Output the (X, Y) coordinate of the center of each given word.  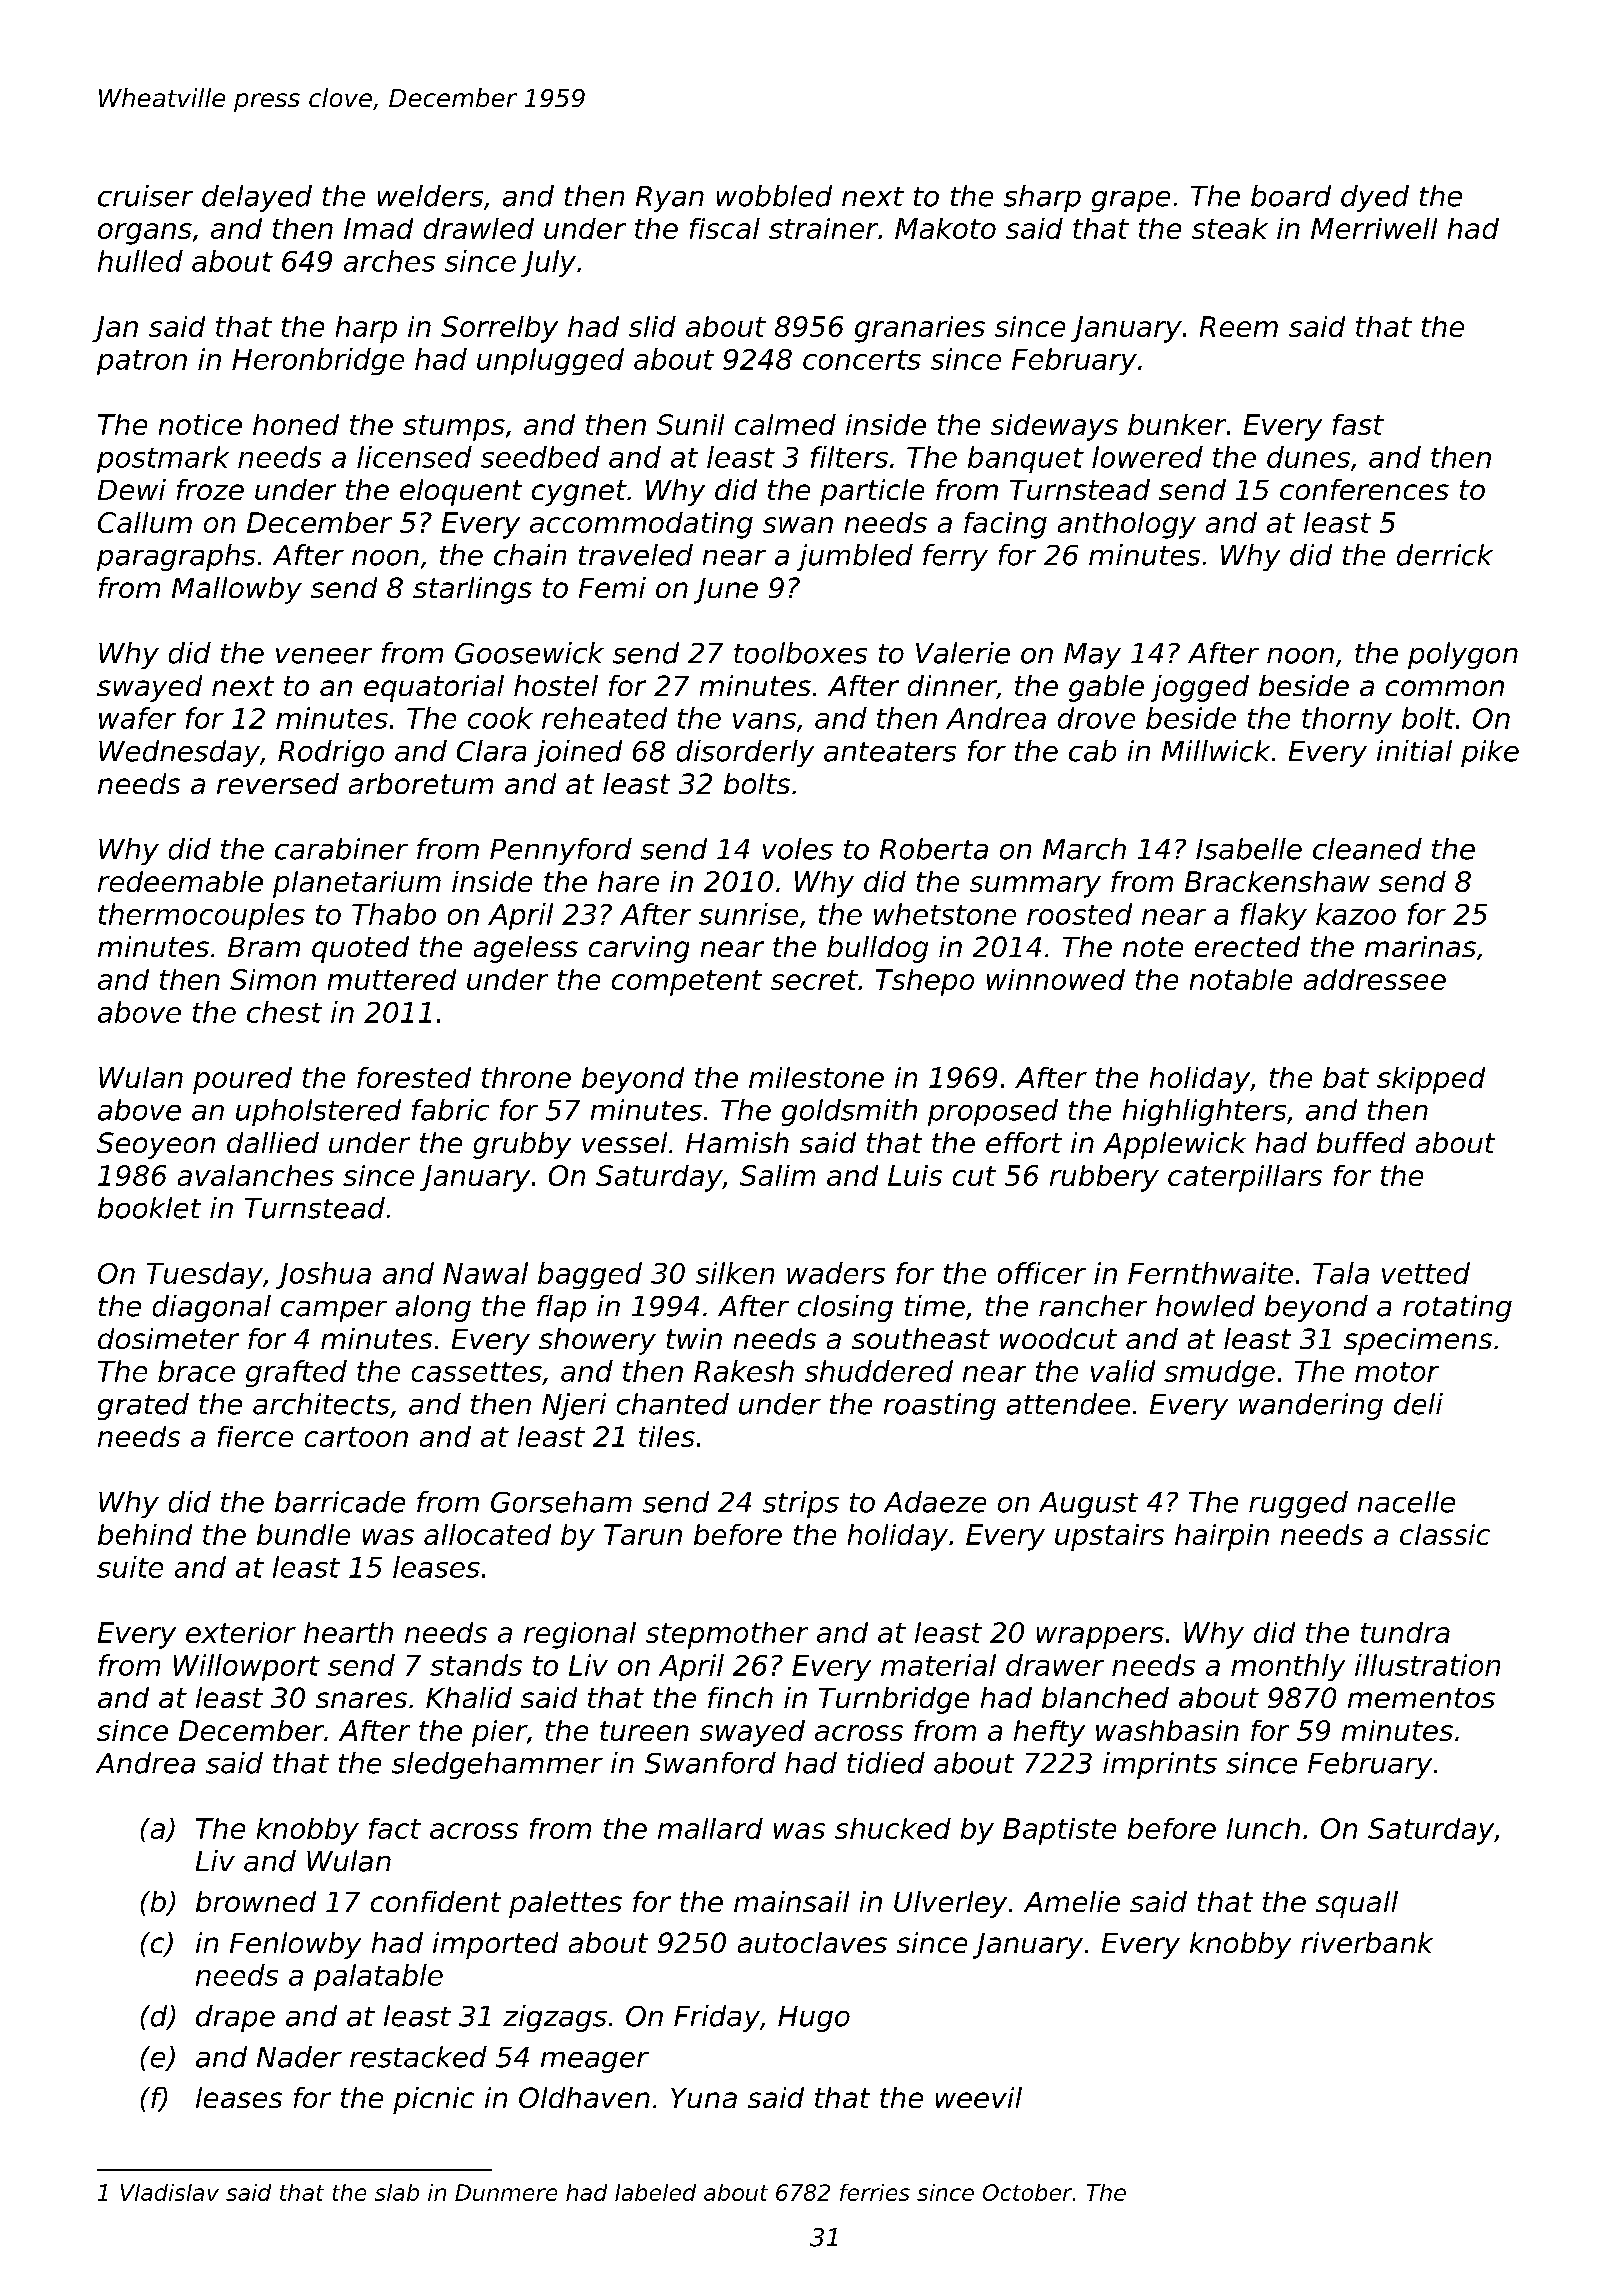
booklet (149, 1208)
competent (687, 983)
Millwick (1216, 751)
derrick (1445, 555)
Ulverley (950, 1904)
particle (872, 492)
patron (142, 362)
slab (397, 2192)
